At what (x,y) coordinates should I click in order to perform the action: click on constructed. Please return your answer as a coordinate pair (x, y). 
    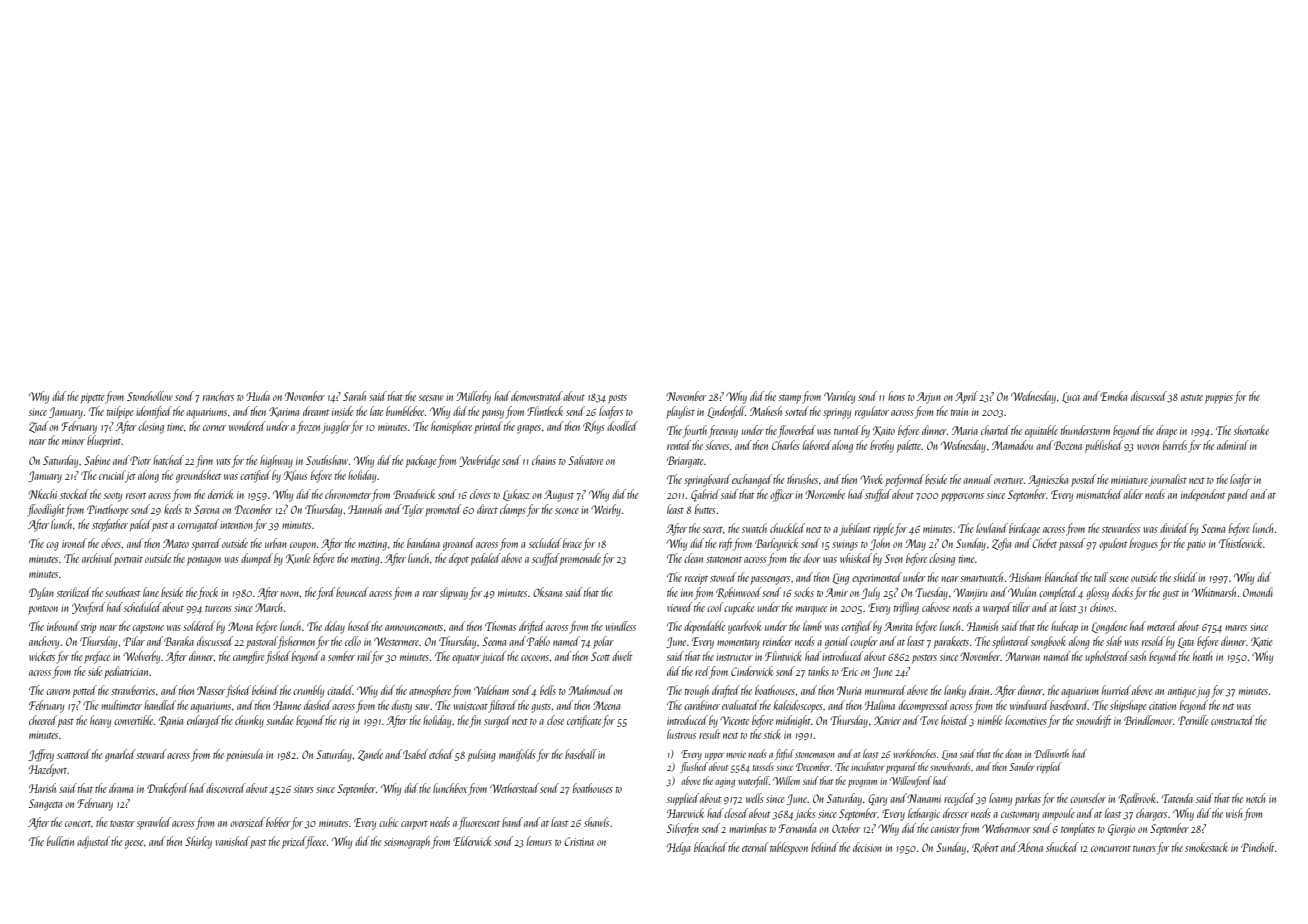
    Looking at the image, I should click on (1232, 720).
